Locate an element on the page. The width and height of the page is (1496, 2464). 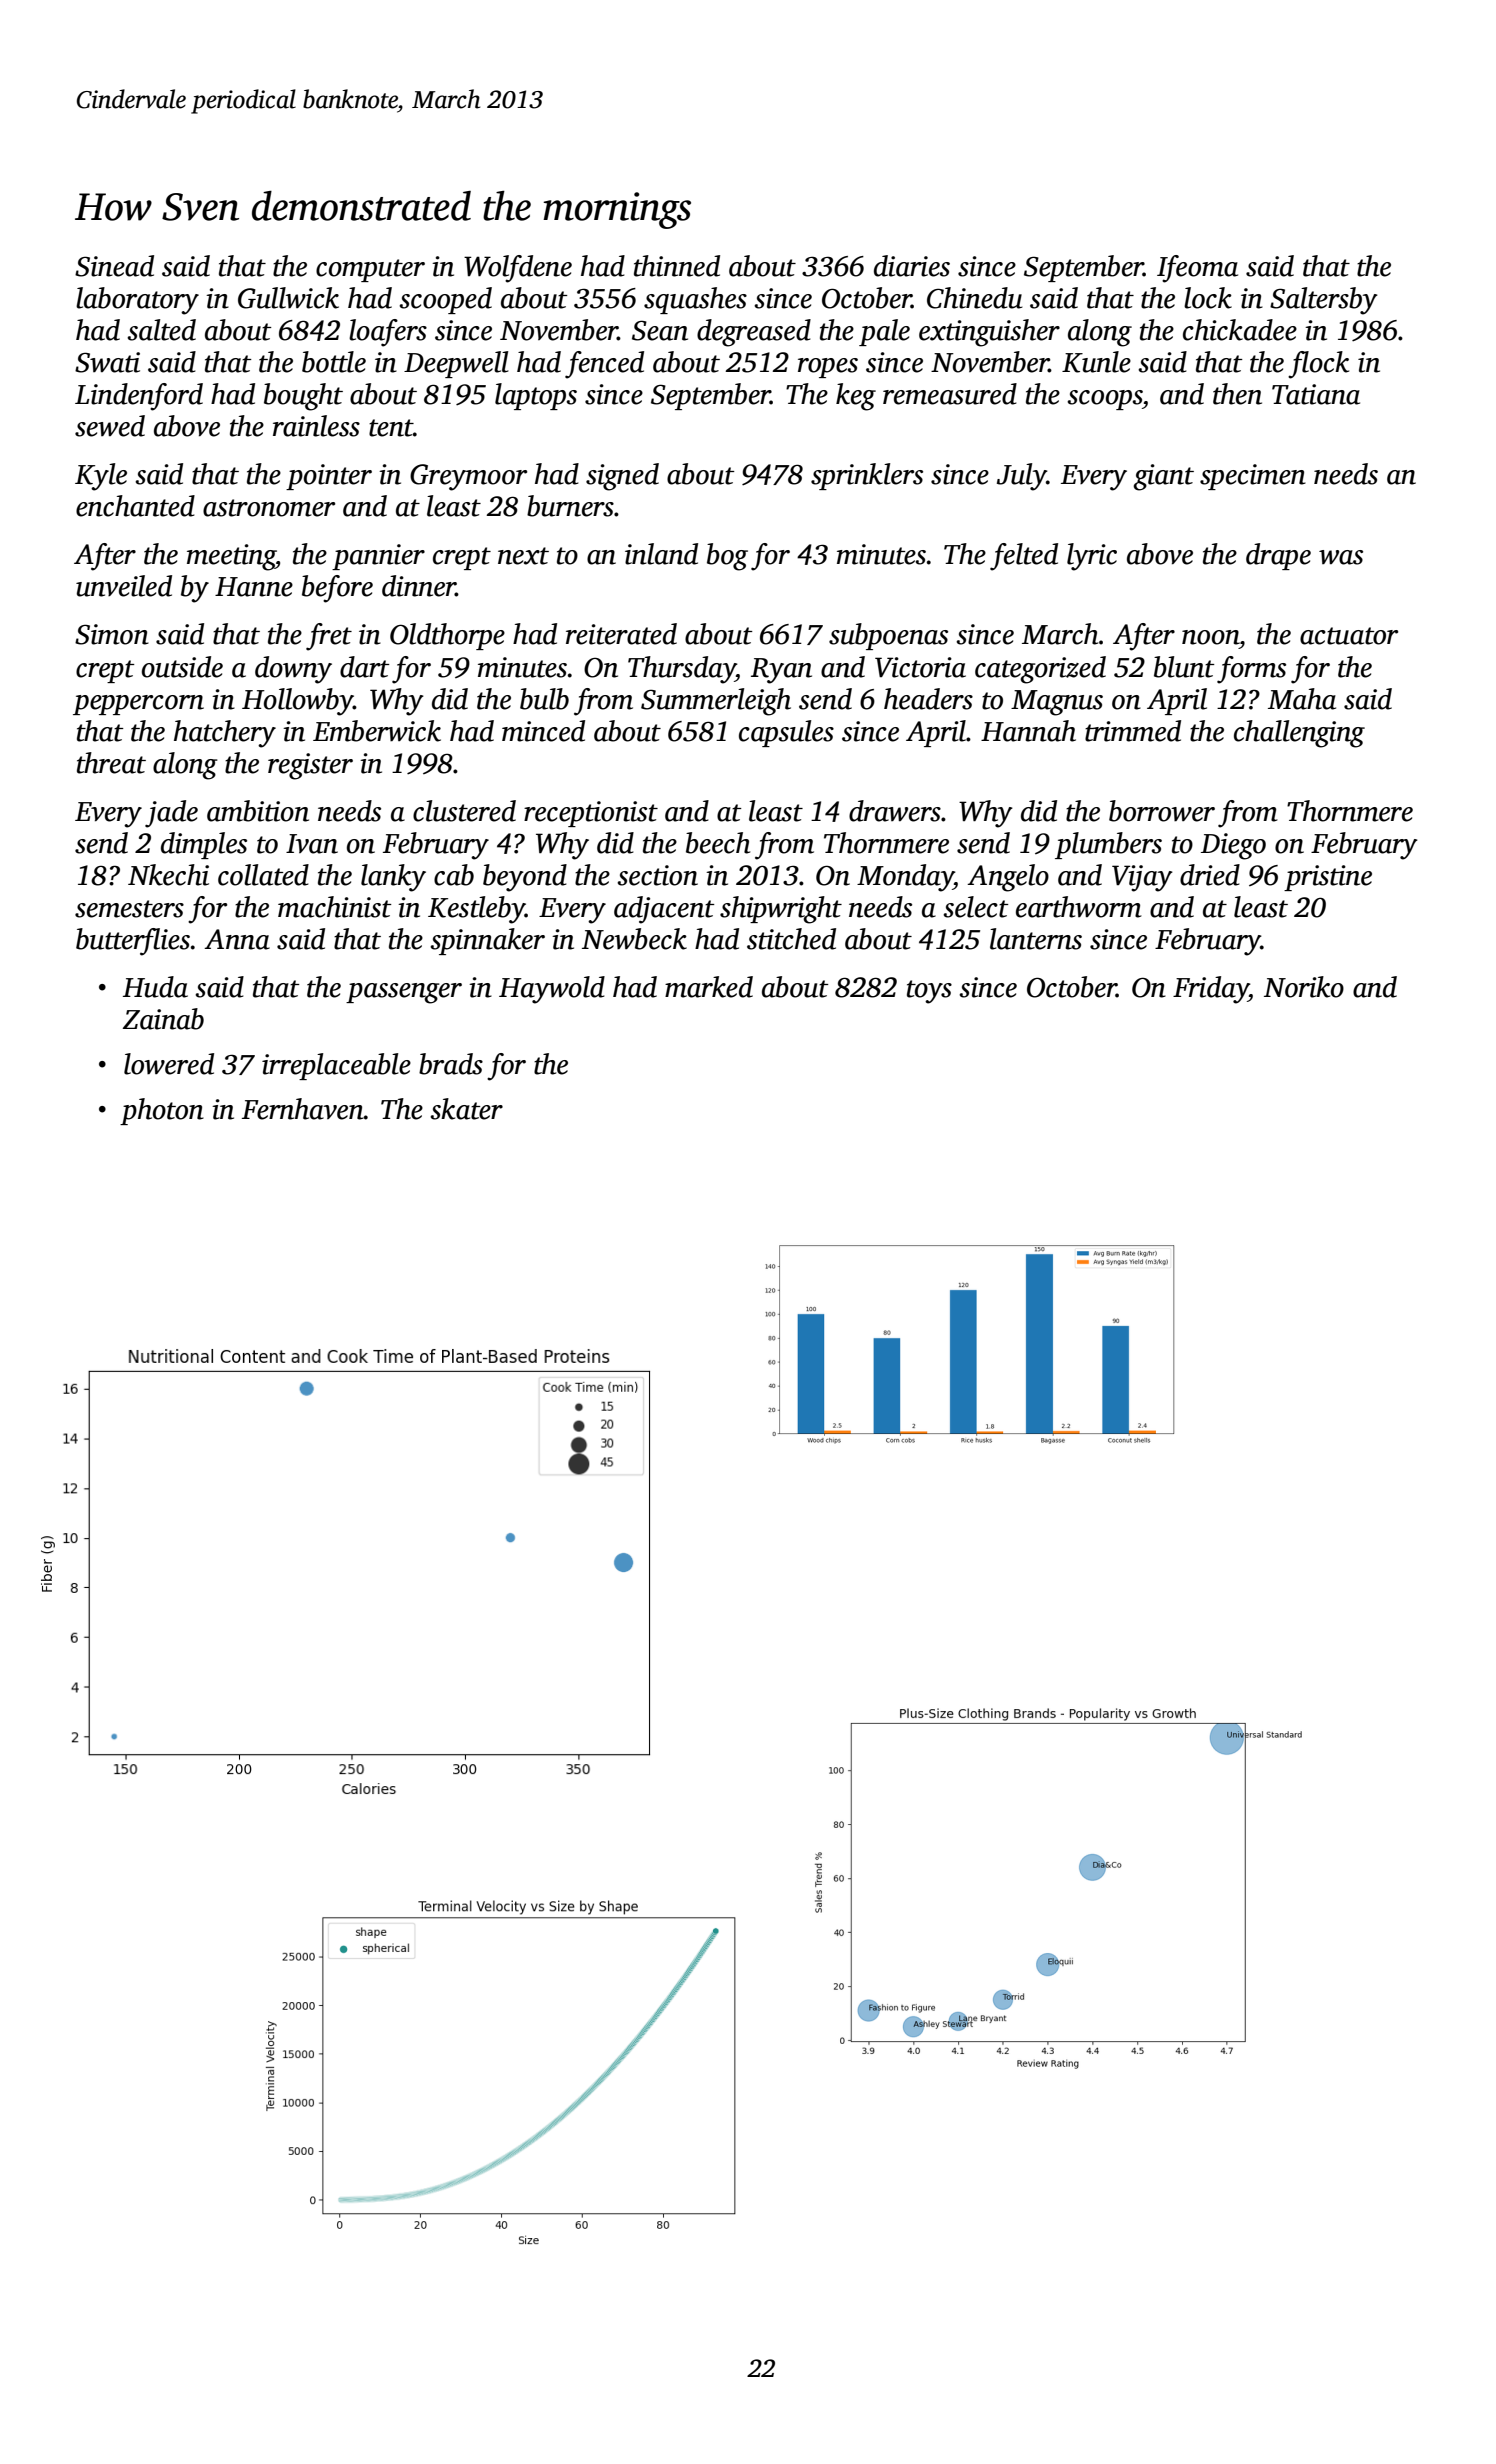
salted is located at coordinates (161, 330).
